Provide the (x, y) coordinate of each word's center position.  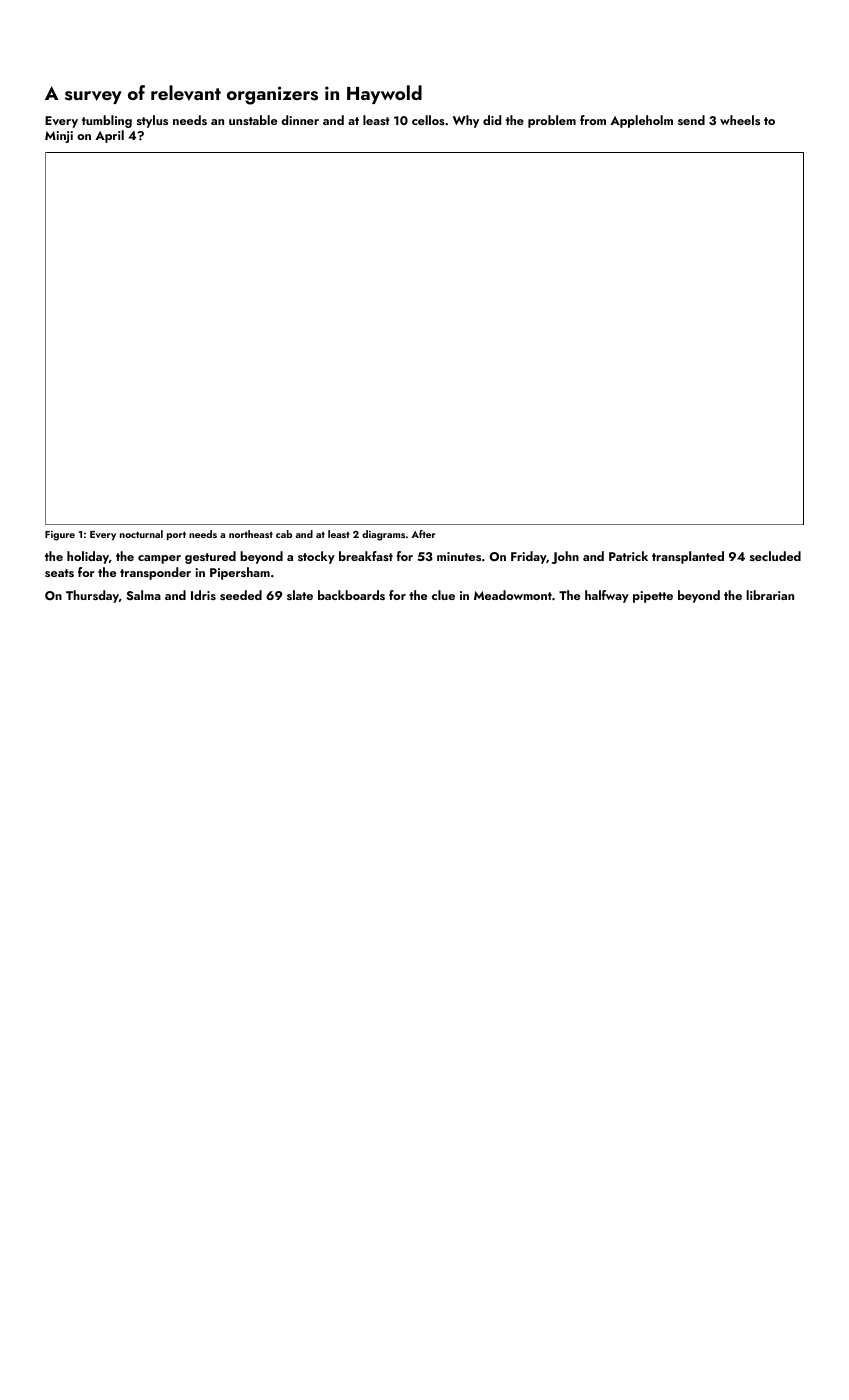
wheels (740, 120)
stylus (152, 121)
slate (300, 595)
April (109, 136)
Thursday (92, 596)
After (423, 534)
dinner (300, 120)
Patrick (628, 556)
